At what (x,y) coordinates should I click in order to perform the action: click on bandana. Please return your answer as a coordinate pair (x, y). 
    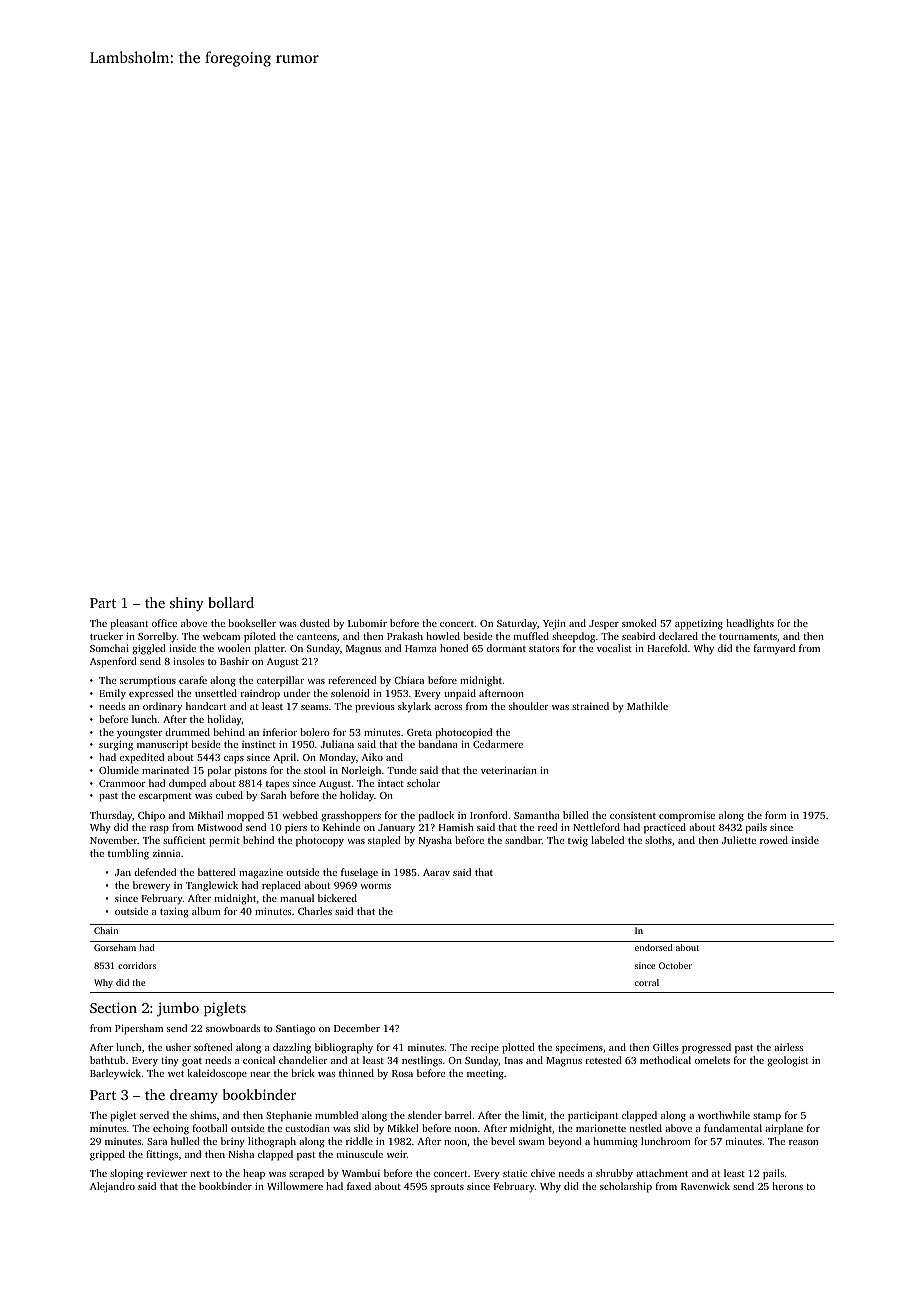
    Looking at the image, I should click on (438, 744).
